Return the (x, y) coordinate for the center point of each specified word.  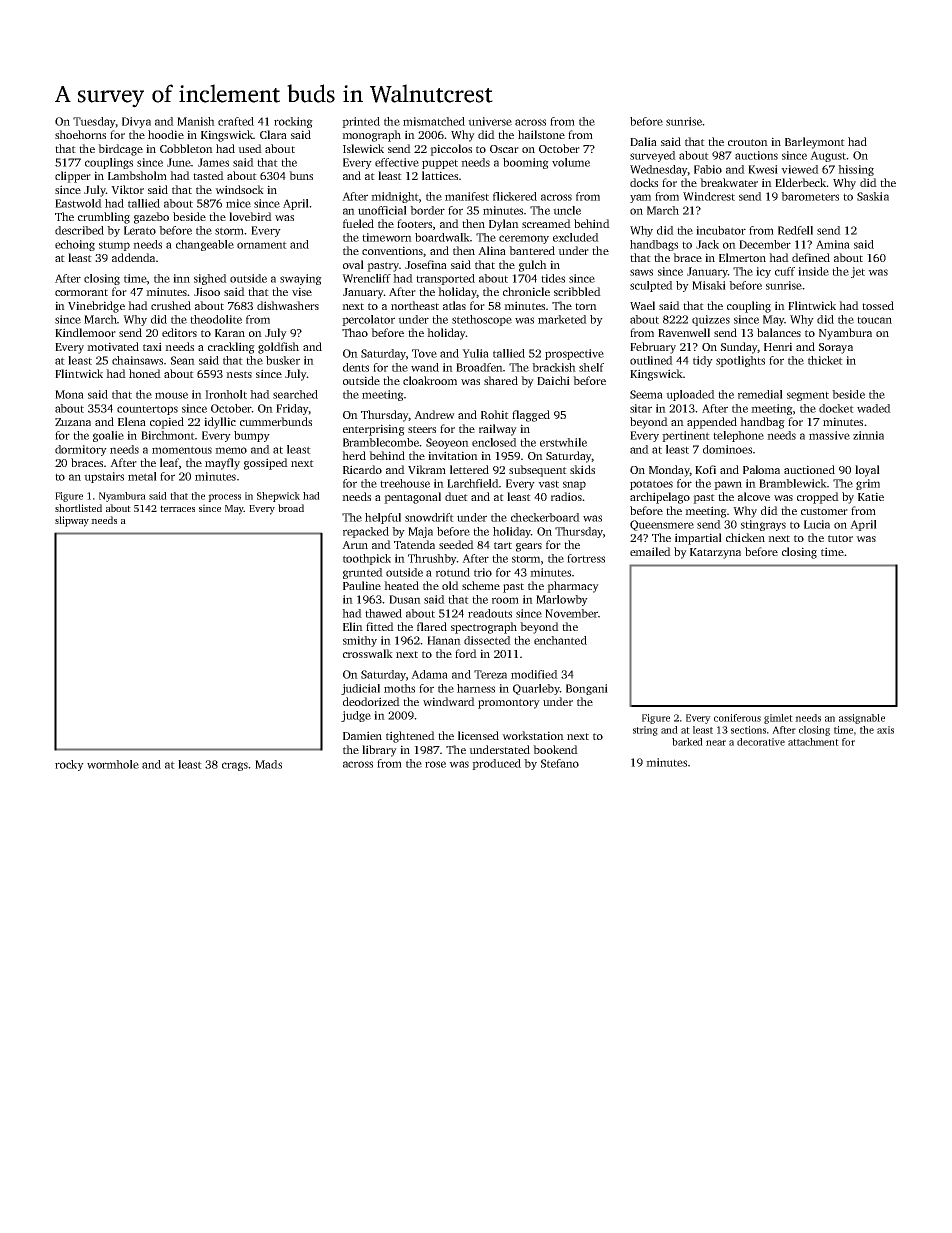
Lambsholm (137, 175)
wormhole (113, 764)
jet (858, 272)
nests (239, 374)
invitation (453, 455)
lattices (440, 175)
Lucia (817, 524)
